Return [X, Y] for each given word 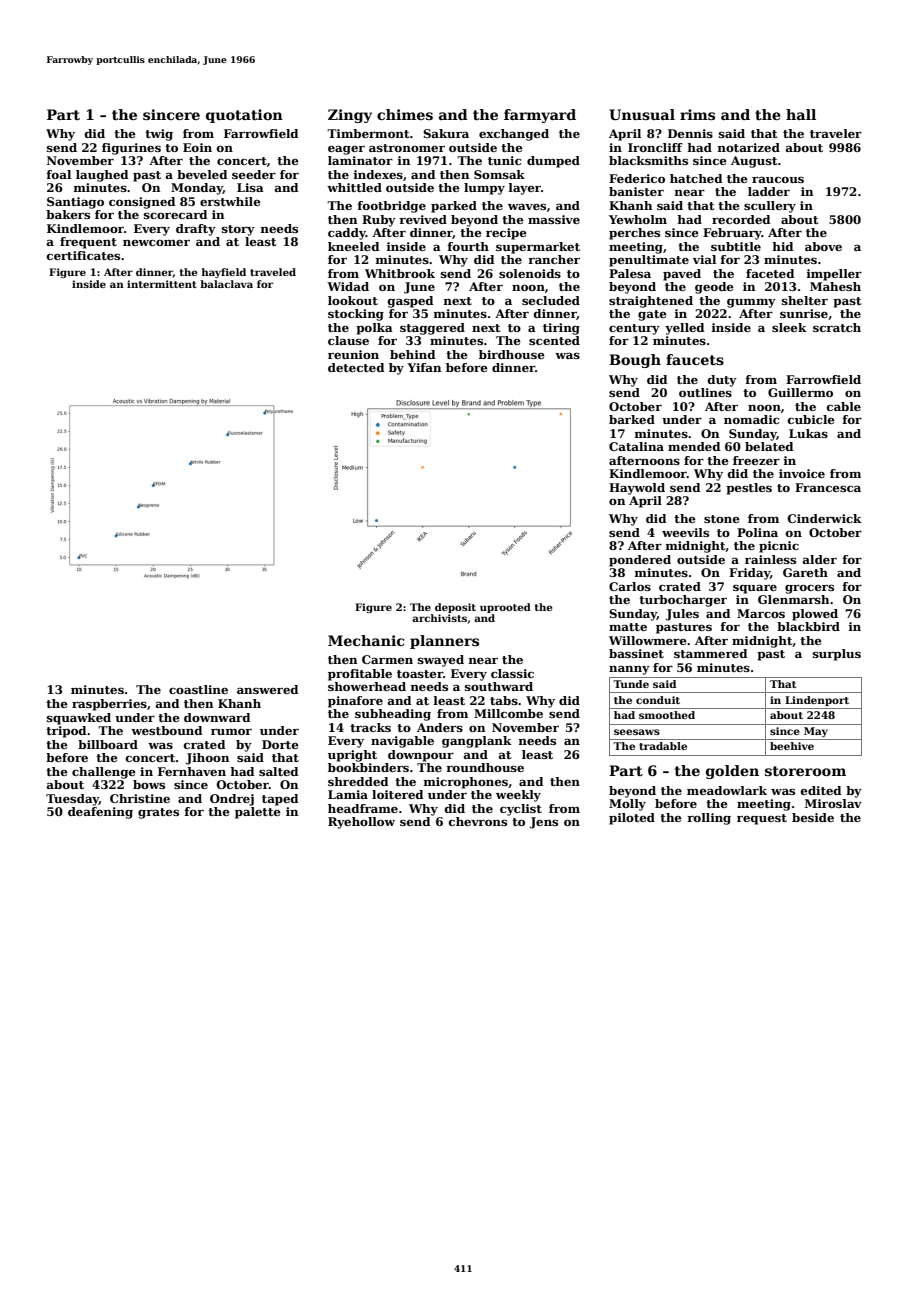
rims [697, 114]
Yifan [424, 367]
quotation [244, 116]
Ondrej [232, 800]
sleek [789, 327]
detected [356, 367]
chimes [405, 114]
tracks [370, 727]
